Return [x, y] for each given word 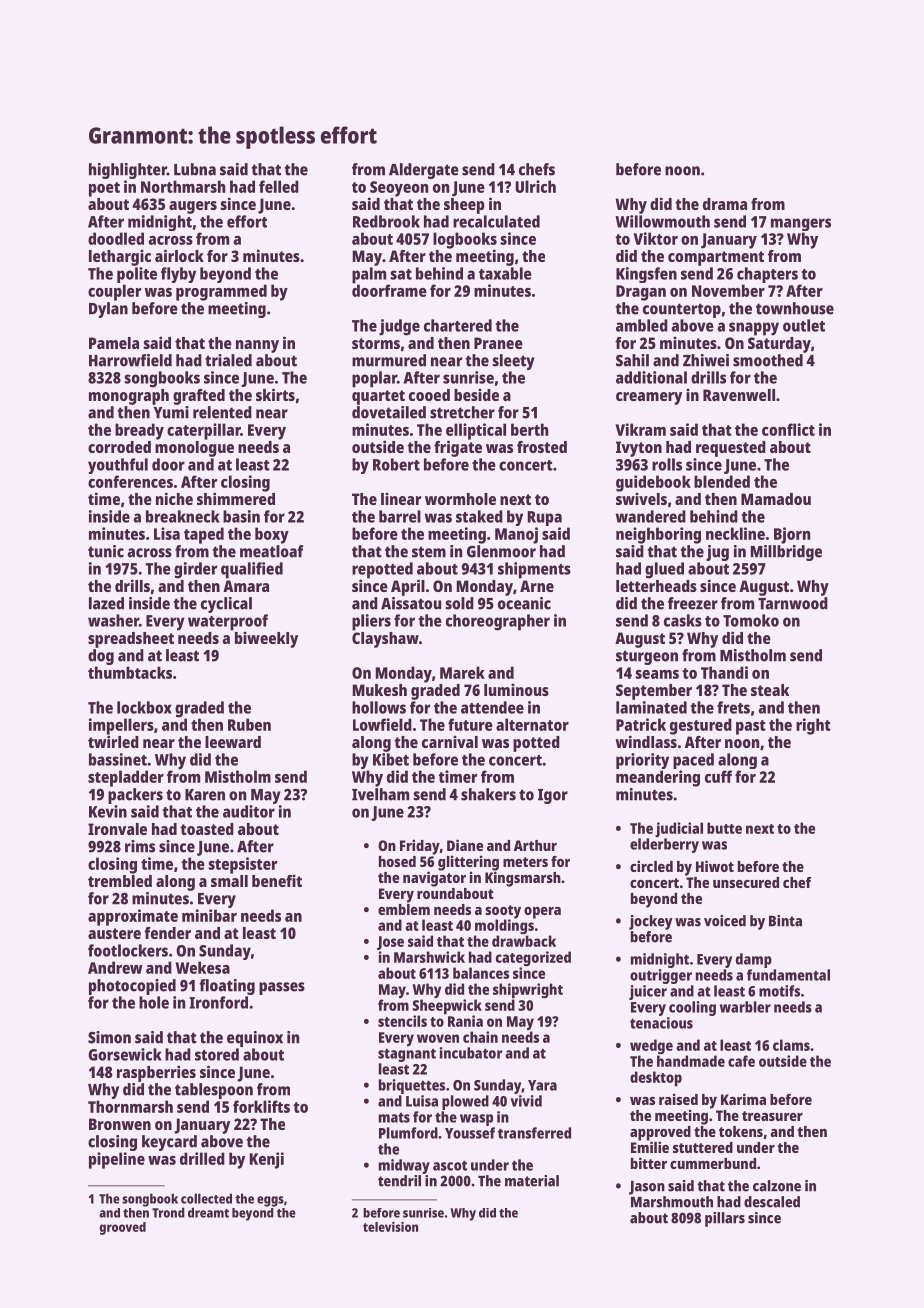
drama [725, 204]
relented [222, 412]
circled [651, 866]
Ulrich [535, 186]
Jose [390, 943]
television [390, 1227]
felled [279, 186]
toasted [207, 829]
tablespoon [214, 1091]
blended [722, 481]
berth [529, 429]
